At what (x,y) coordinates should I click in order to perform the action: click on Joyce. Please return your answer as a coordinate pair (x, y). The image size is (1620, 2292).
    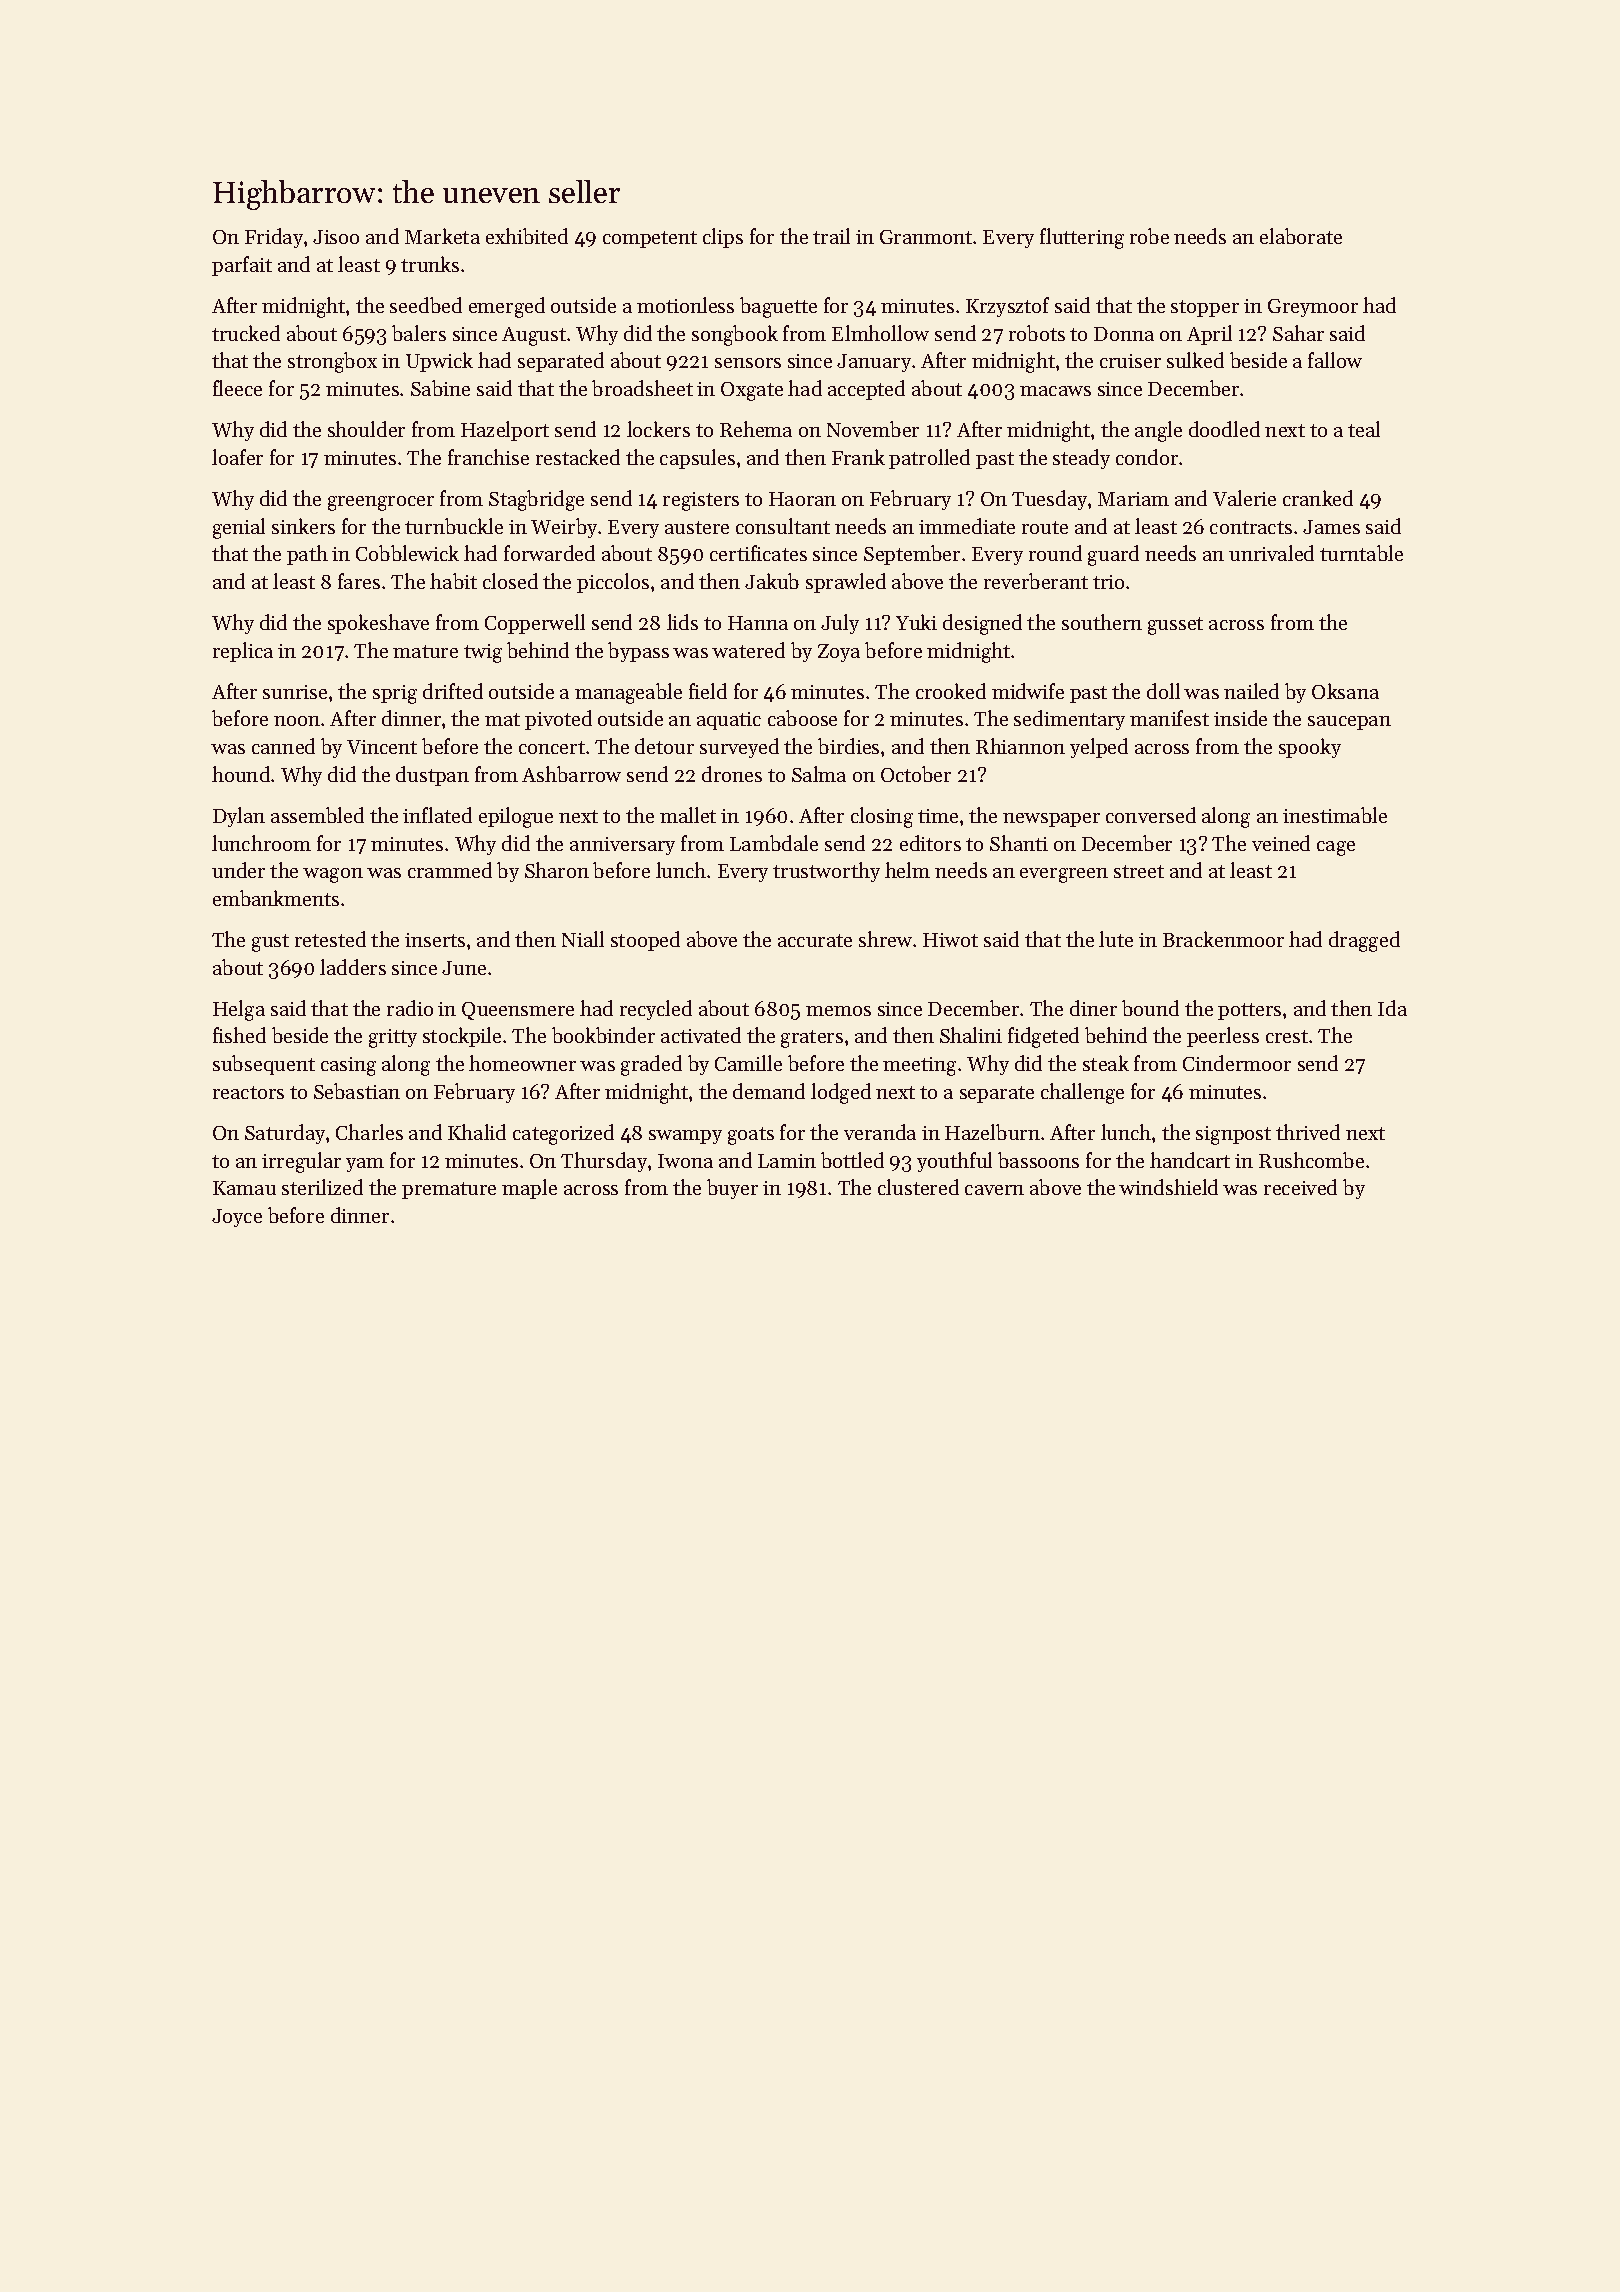
    Looking at the image, I should click on (237, 1218).
